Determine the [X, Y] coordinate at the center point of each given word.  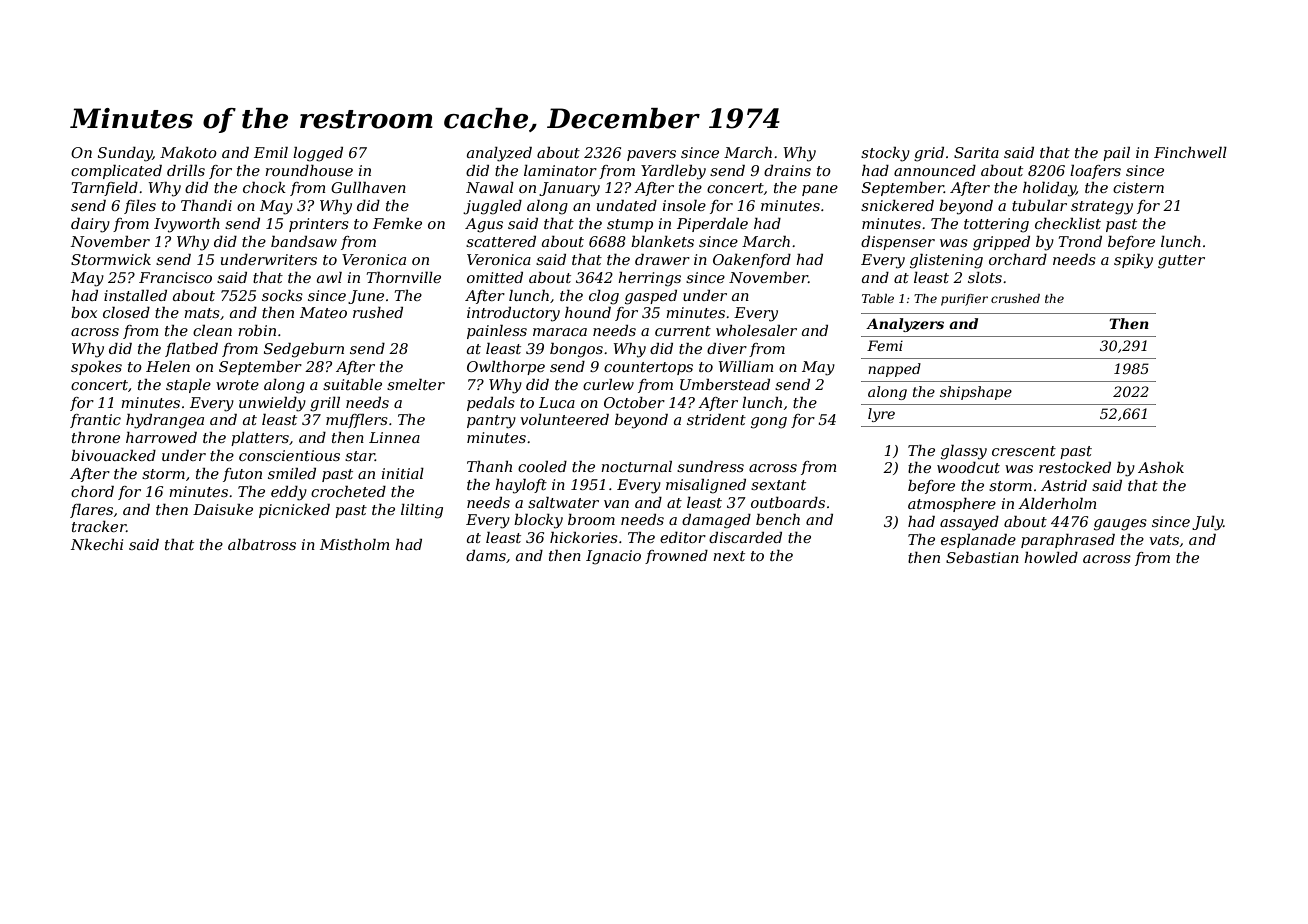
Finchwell [1190, 152]
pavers [651, 155]
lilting [422, 511]
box [84, 312]
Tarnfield [105, 189]
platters [260, 439]
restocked [1075, 467]
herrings [649, 279]
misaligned [706, 486]
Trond [1080, 241]
